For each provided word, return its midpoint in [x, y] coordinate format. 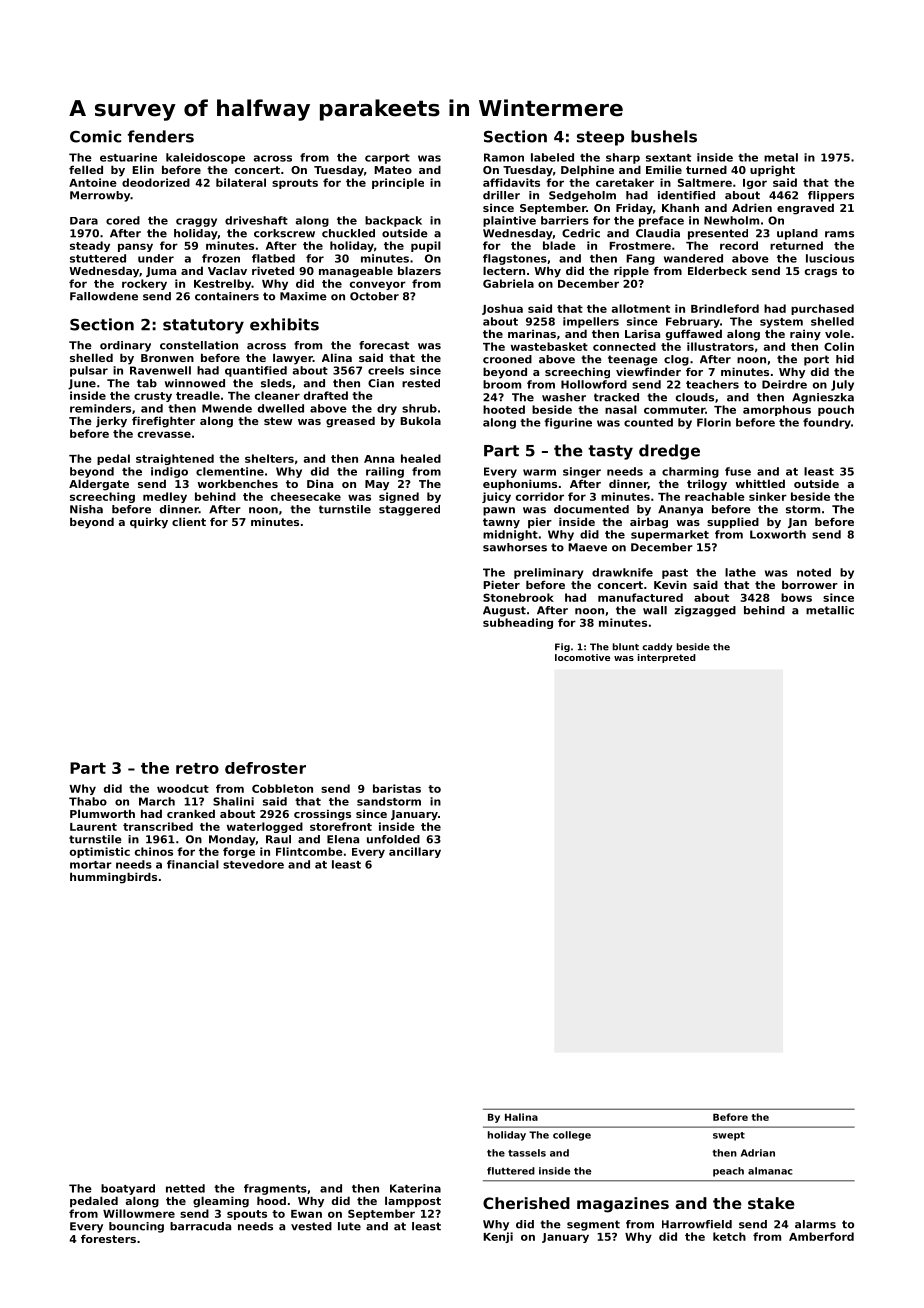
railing [385, 472]
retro [197, 768]
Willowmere [139, 1213]
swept [729, 1136]
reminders [100, 408]
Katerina [415, 1188]
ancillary [415, 852]
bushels [664, 136]
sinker [768, 496]
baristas [397, 788]
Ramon [504, 157]
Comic [95, 136]
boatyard [128, 1189]
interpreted [667, 658]
